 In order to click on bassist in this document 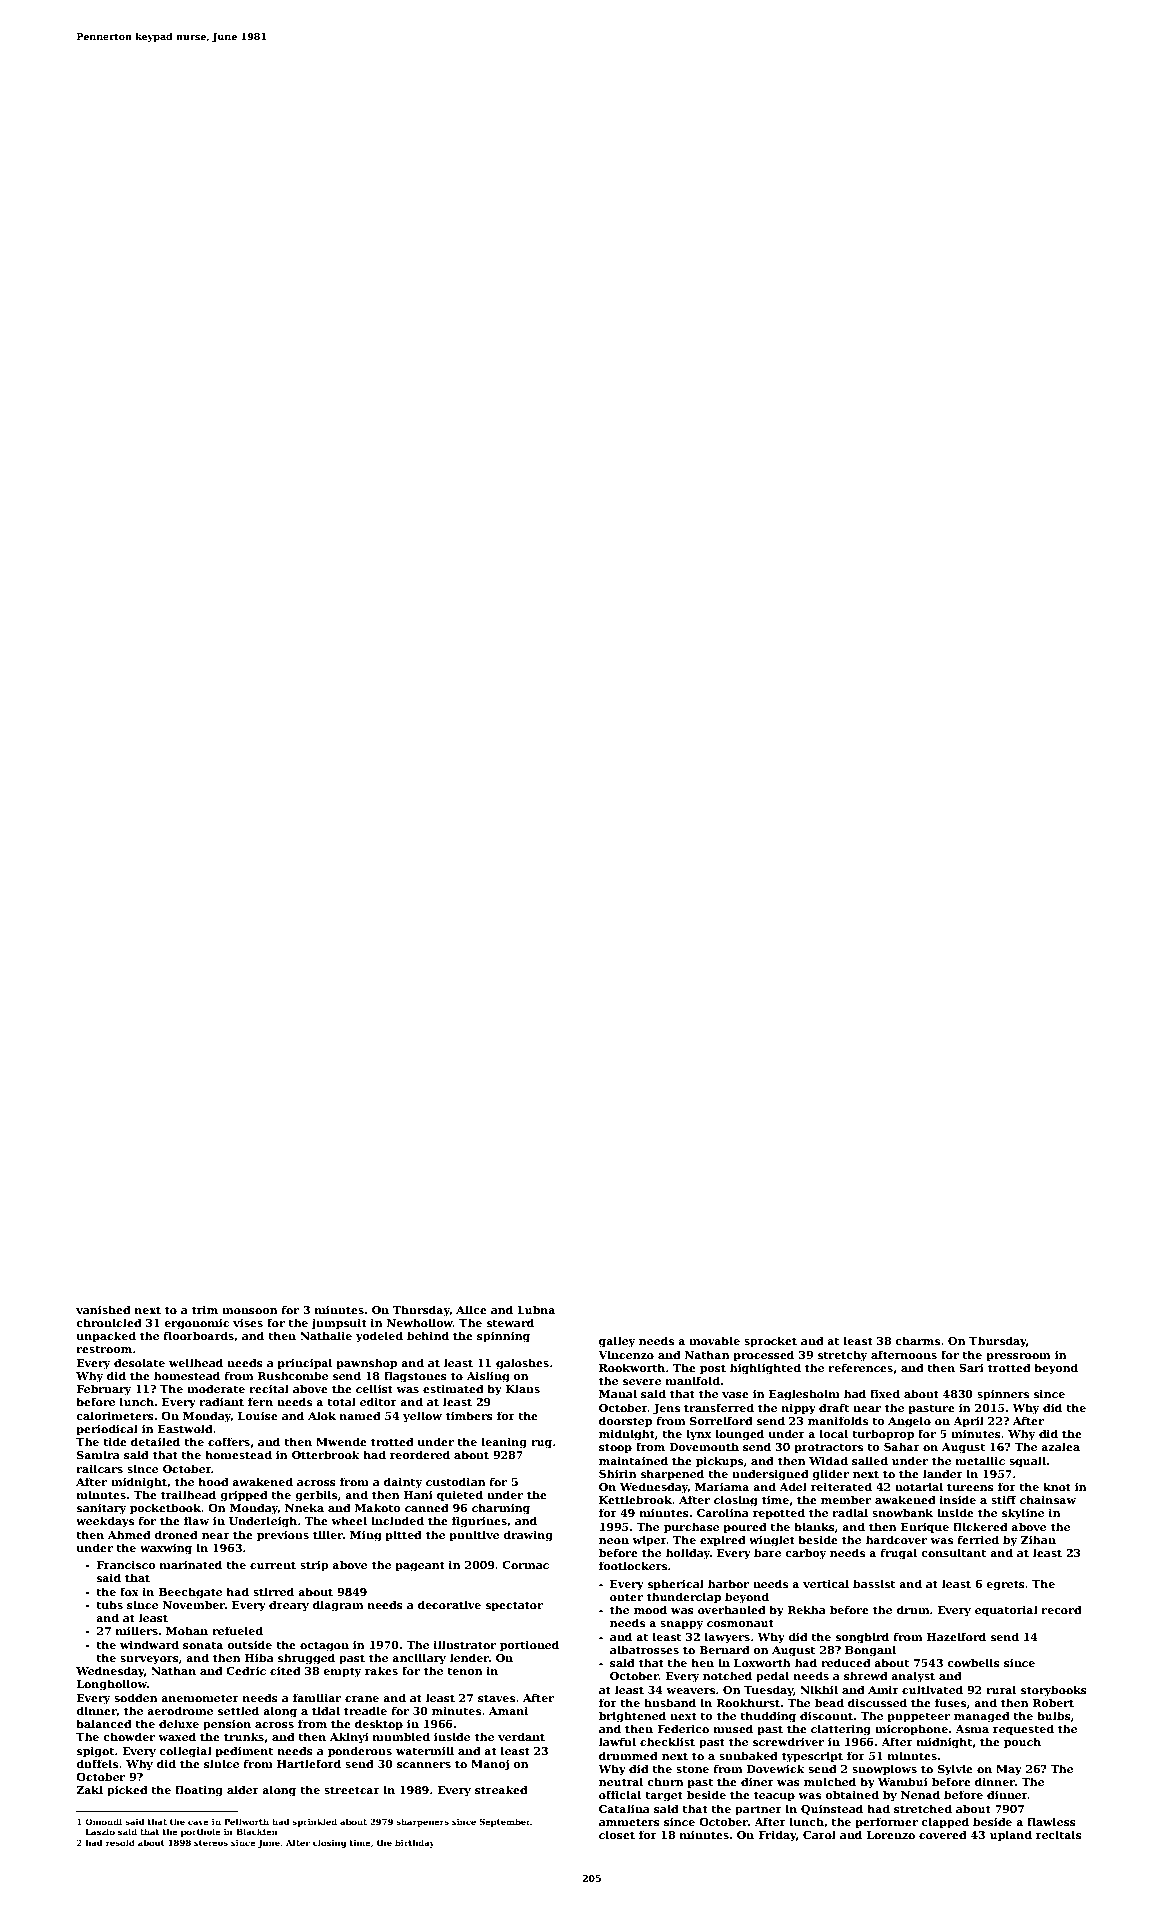, I will do `click(874, 1583)`.
